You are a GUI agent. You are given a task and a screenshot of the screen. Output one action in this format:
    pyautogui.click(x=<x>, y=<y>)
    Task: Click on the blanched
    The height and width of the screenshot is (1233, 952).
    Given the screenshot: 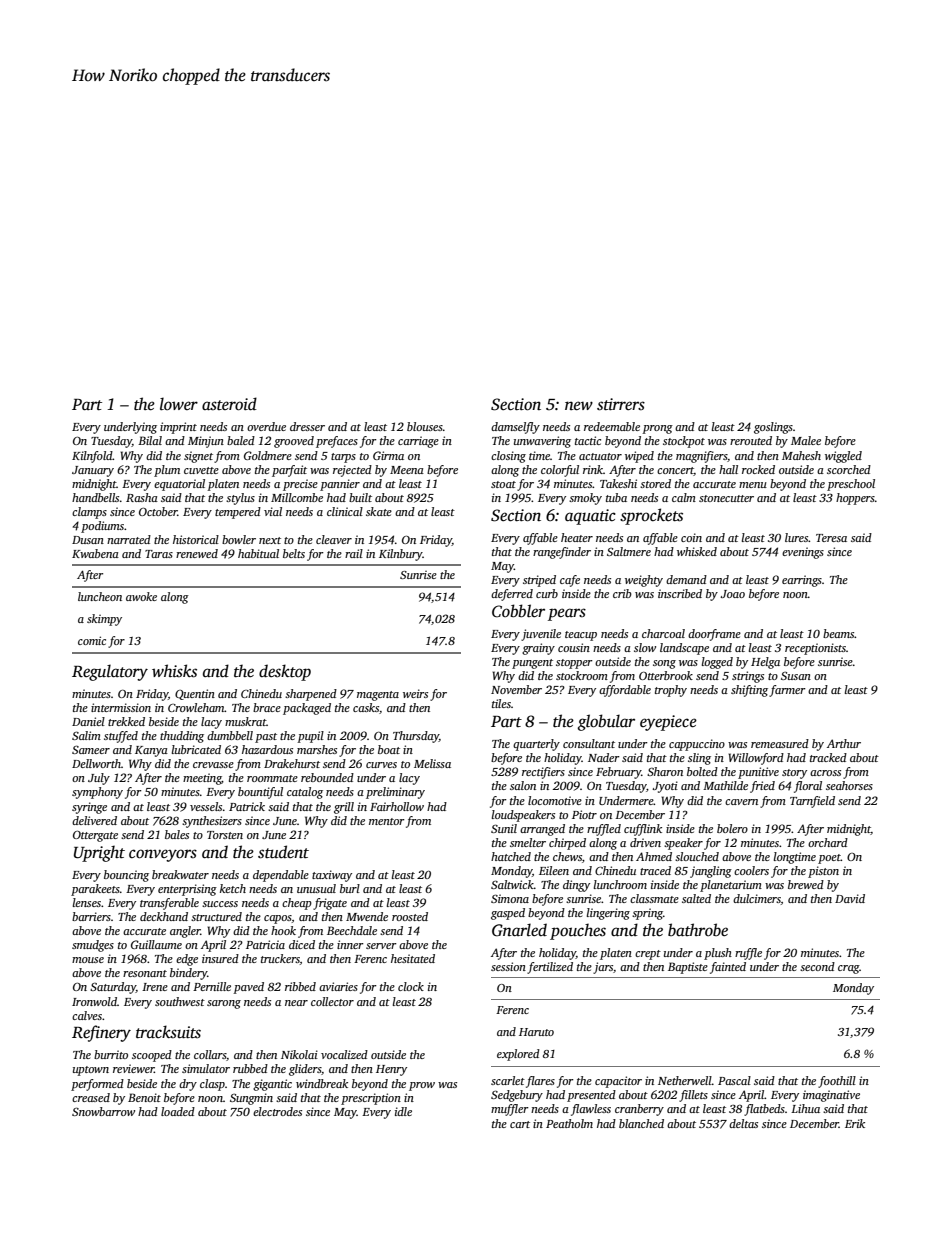 What is the action you would take?
    pyautogui.click(x=641, y=1123)
